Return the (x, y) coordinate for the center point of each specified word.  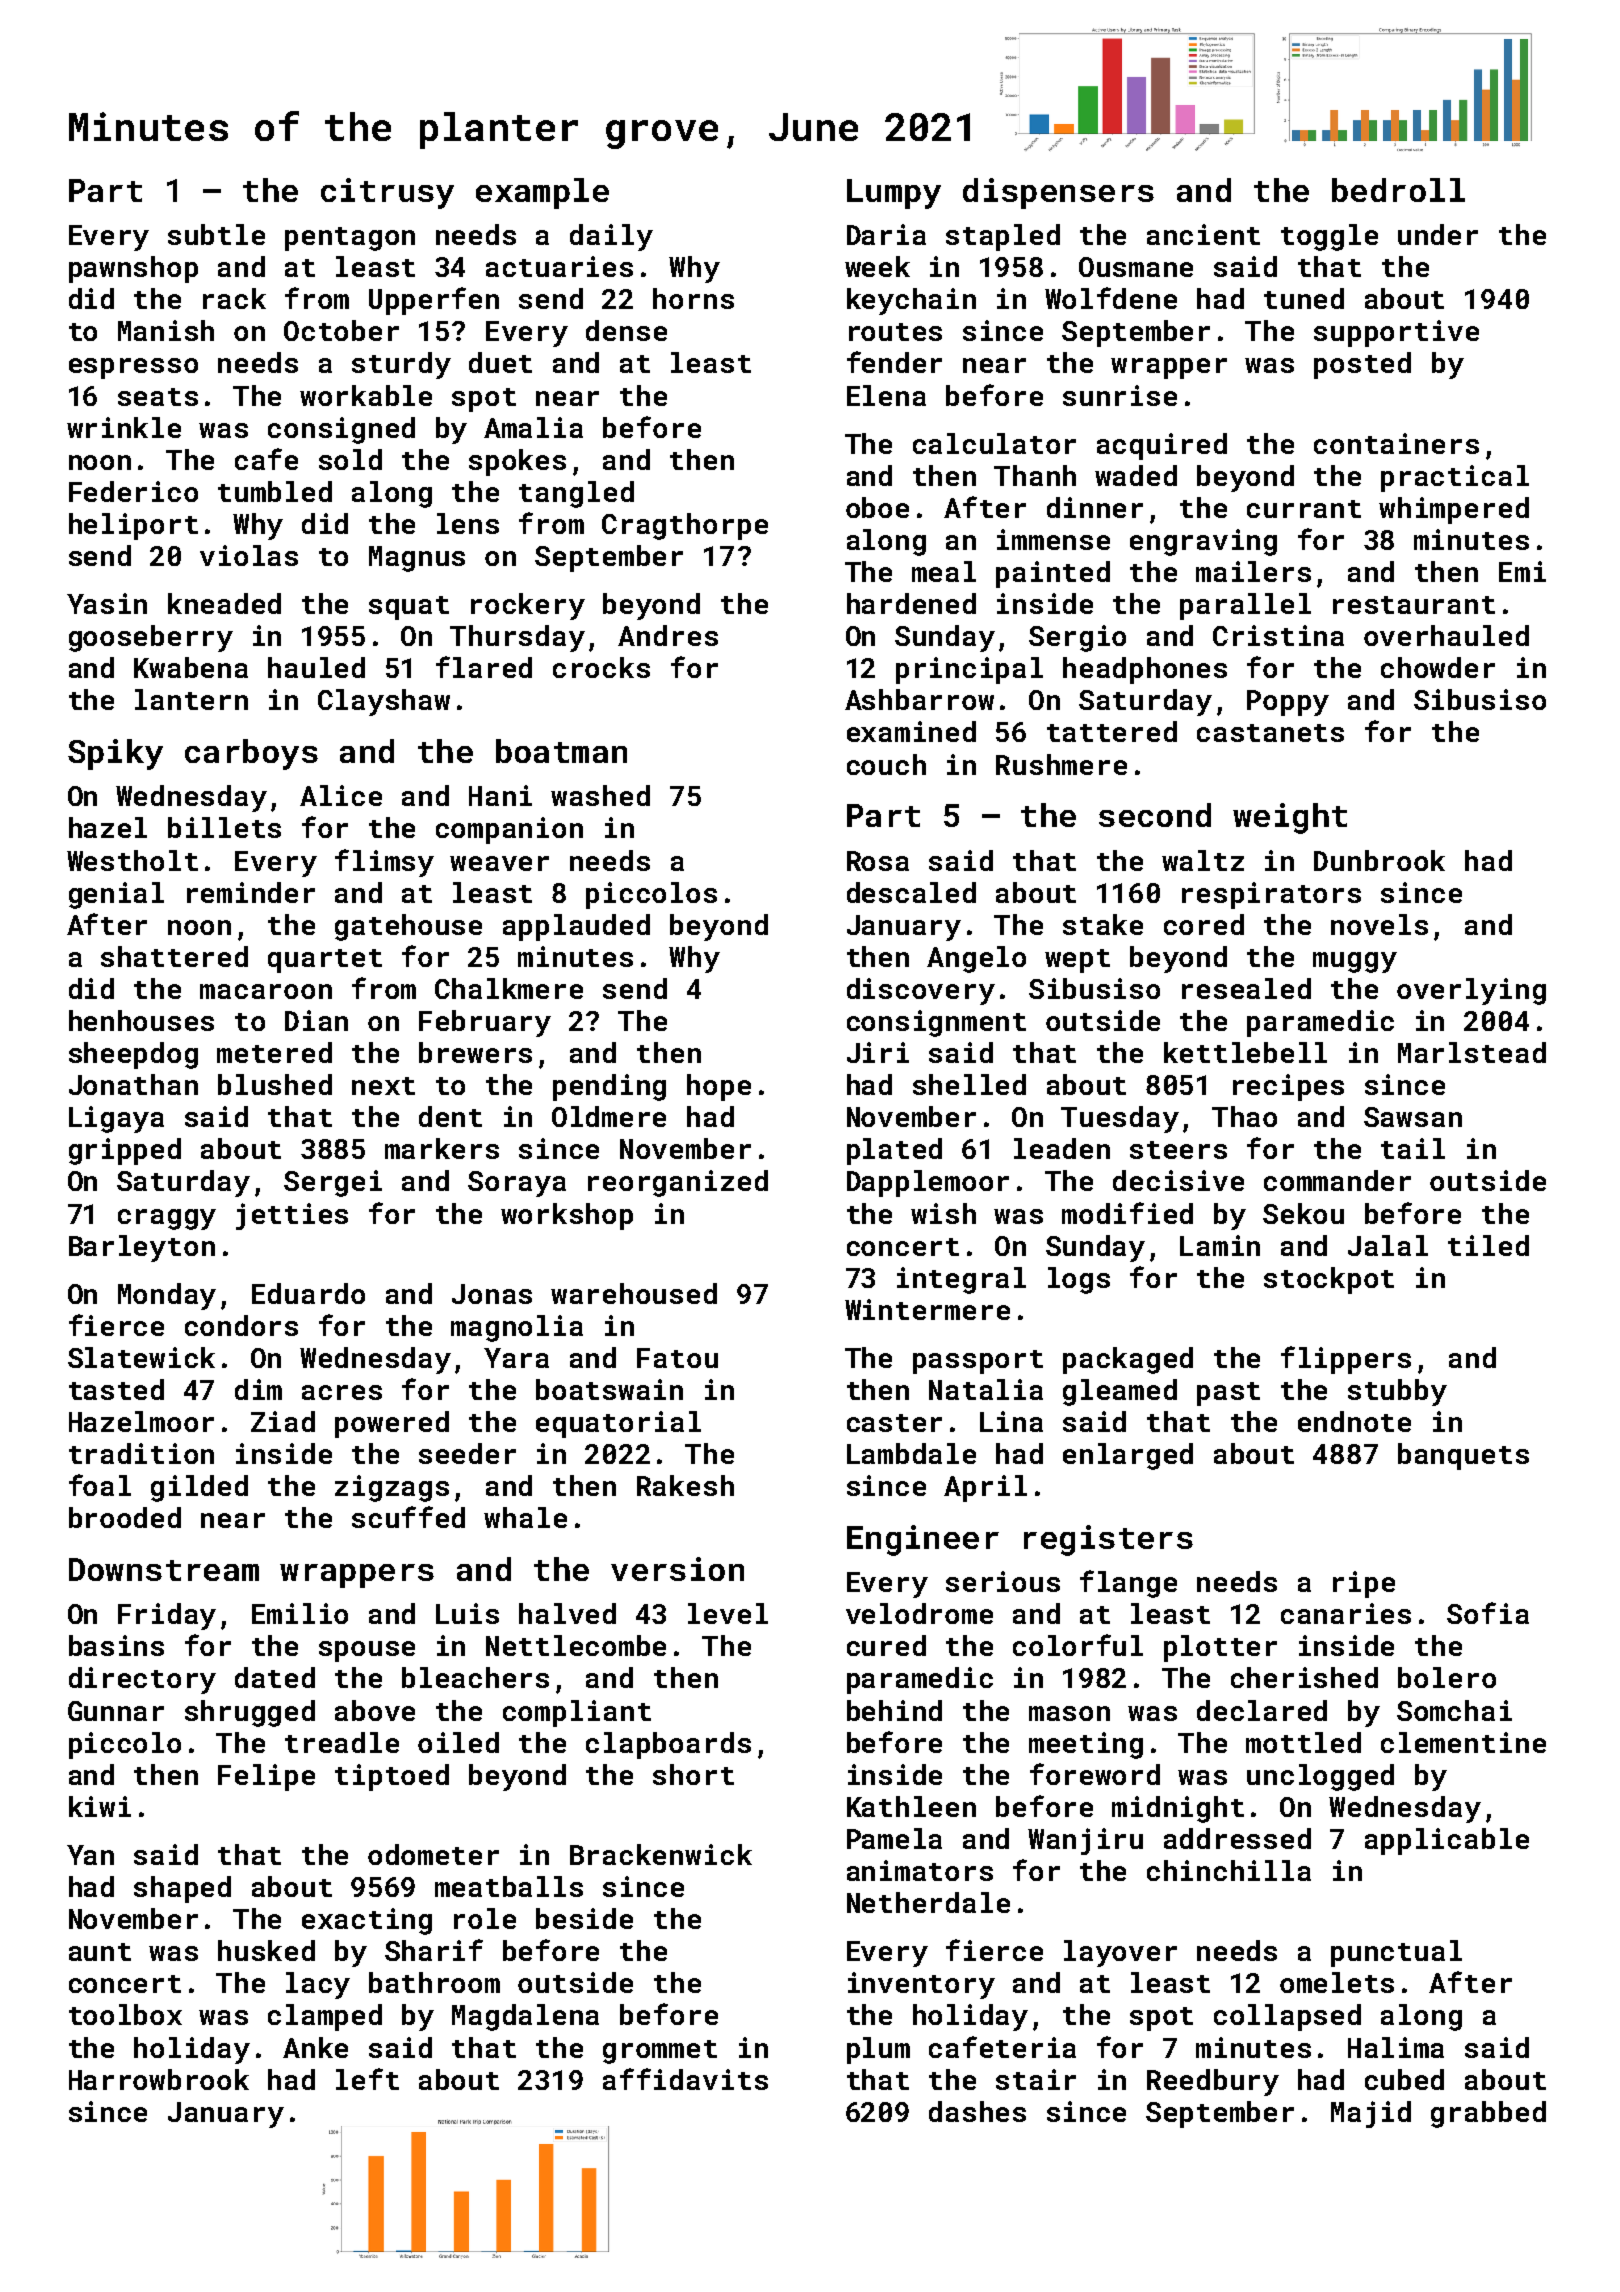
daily (611, 237)
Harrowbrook (159, 2079)
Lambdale (911, 1453)
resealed (1246, 988)
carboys (251, 754)
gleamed (1120, 1392)
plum (878, 2050)
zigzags (392, 1488)
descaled (911, 892)
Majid (1371, 2114)
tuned (1304, 298)
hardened (911, 603)
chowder (1438, 667)
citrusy (387, 193)
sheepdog (133, 1055)
